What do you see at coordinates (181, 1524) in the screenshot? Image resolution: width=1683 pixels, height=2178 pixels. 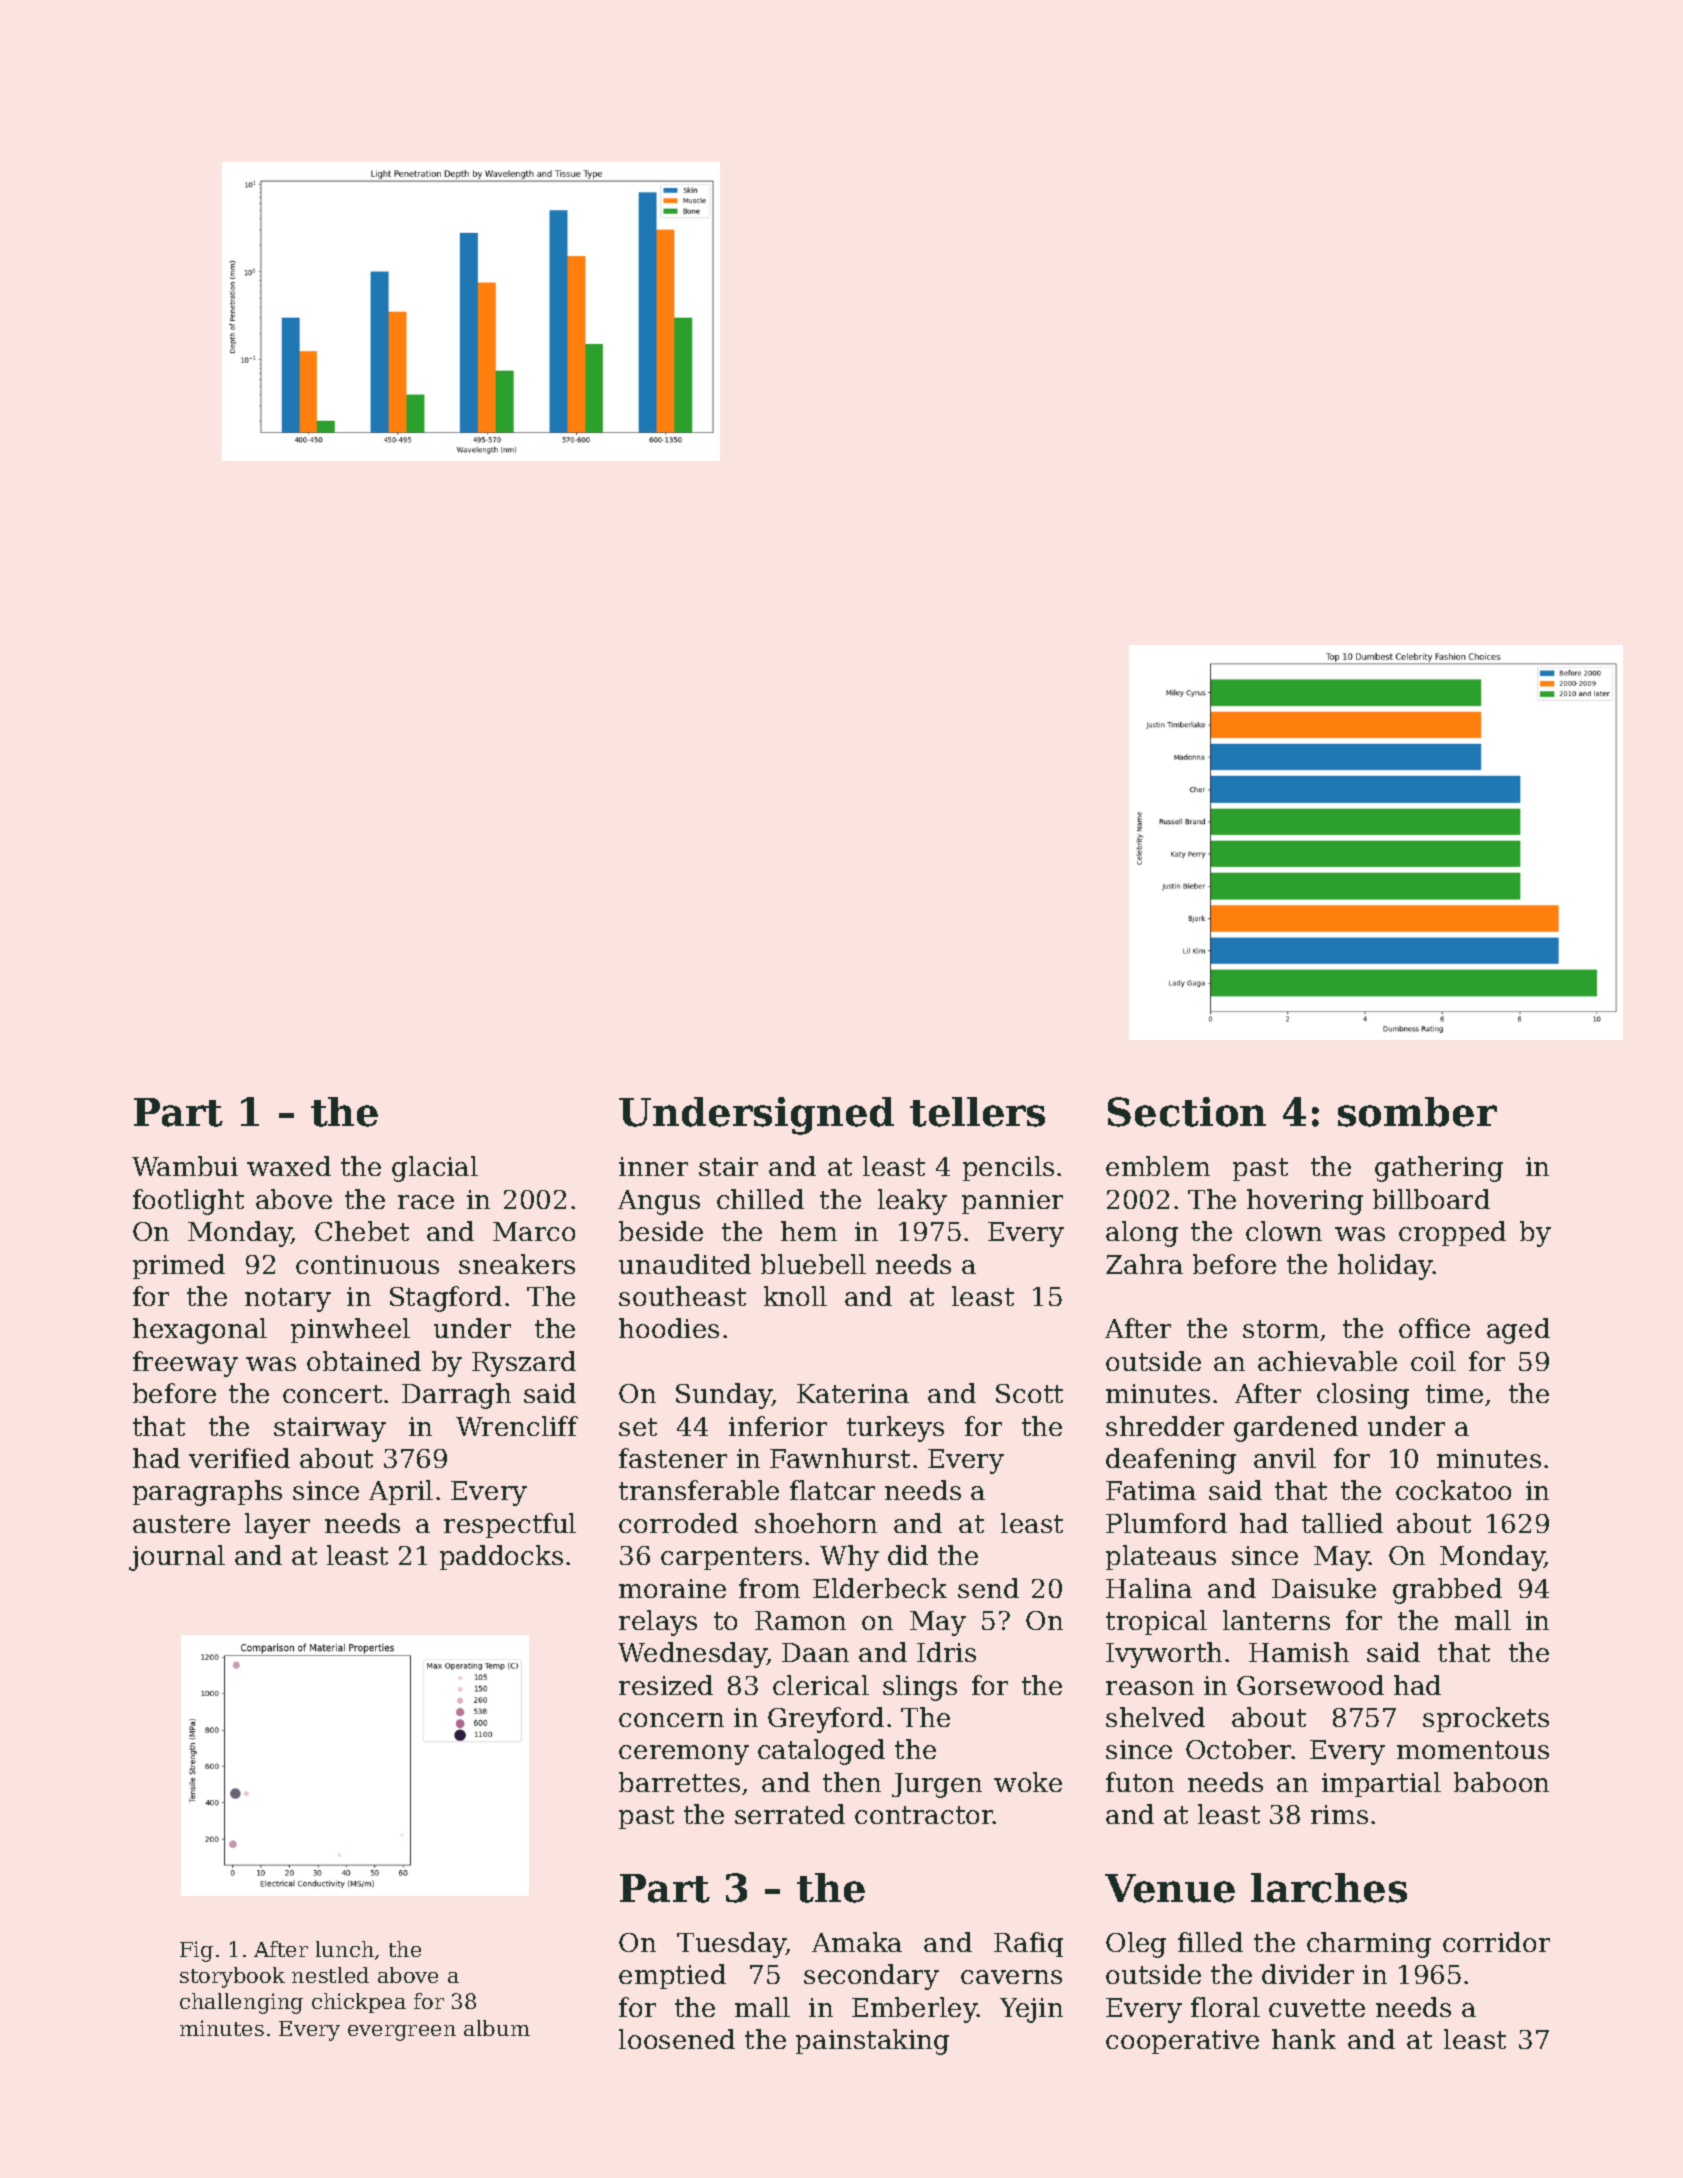 I see `austere` at bounding box center [181, 1524].
